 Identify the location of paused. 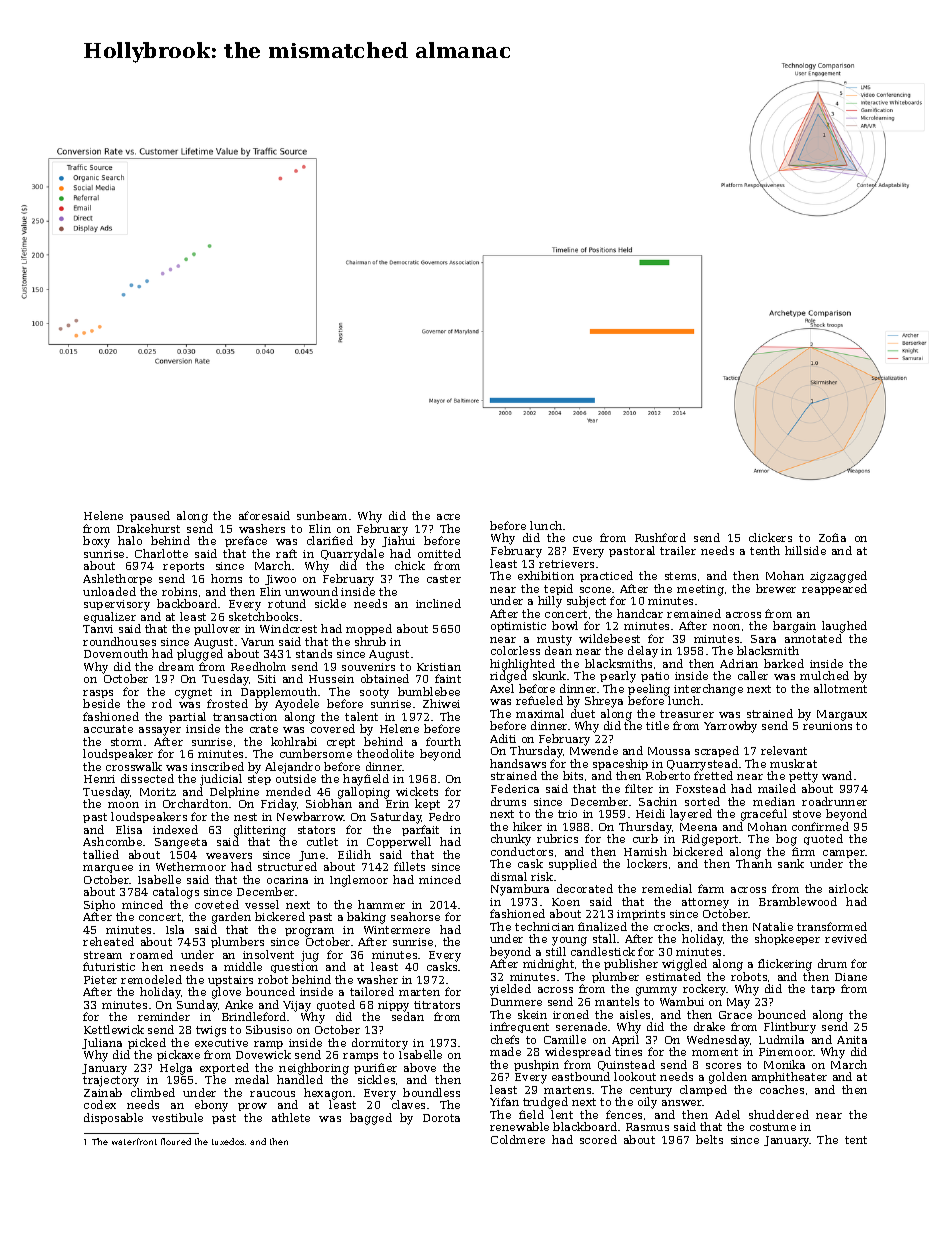
(150, 516).
